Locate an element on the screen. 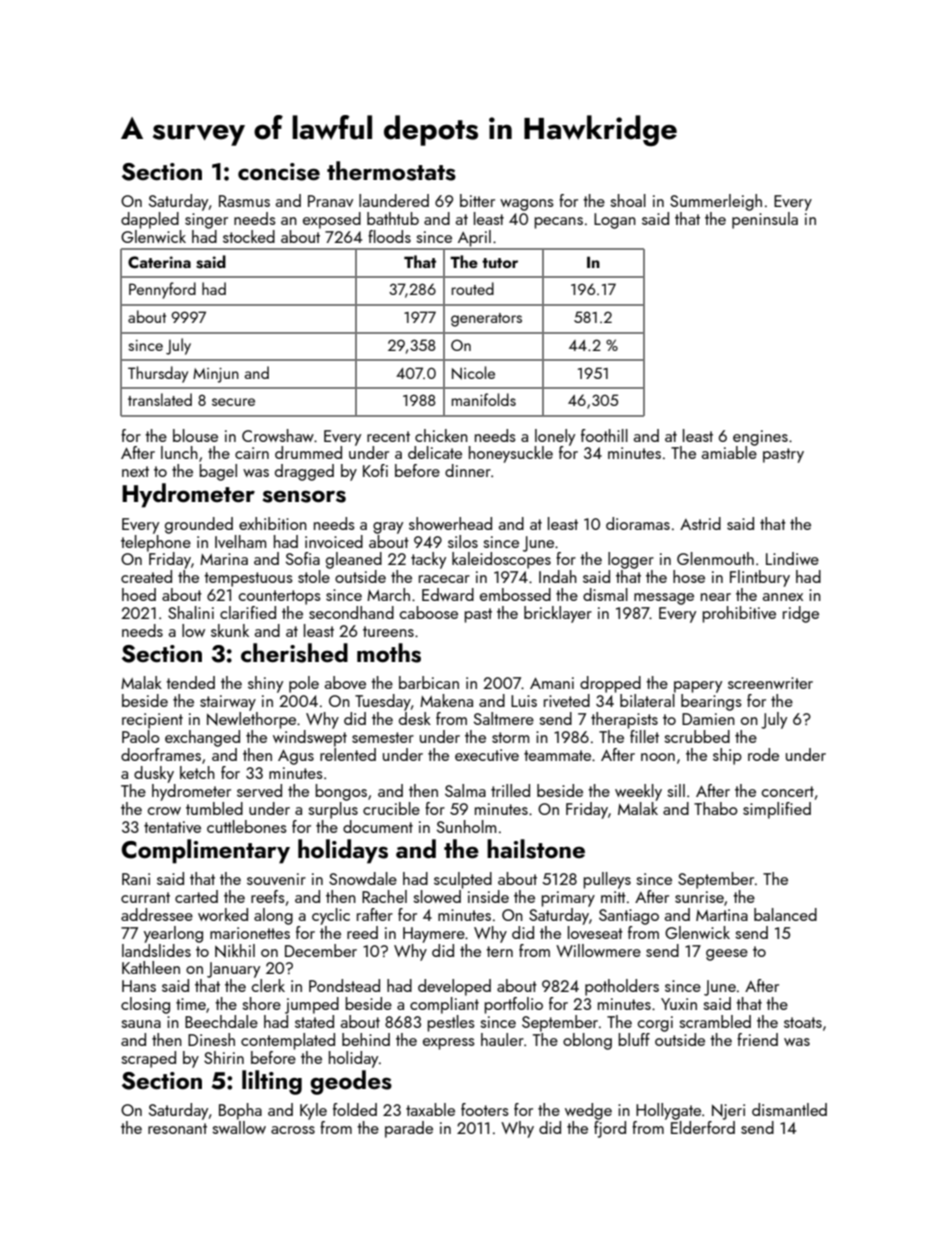  hoed is located at coordinates (139, 594).
